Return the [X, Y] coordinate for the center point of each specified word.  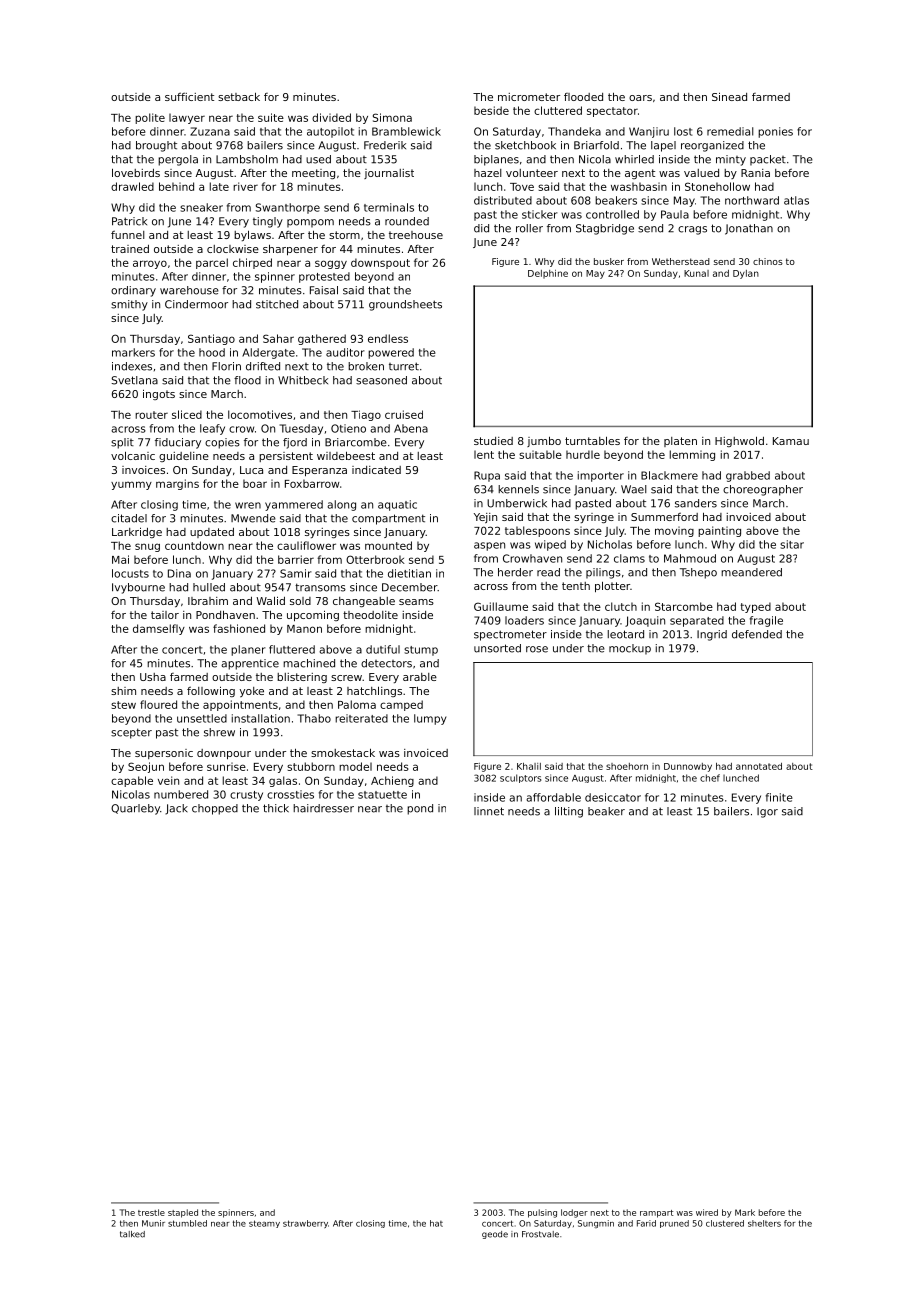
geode [495, 1235]
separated [697, 621]
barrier [296, 559]
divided [331, 117]
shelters [764, 1223]
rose [537, 649]
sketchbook [525, 145]
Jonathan [749, 229]
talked [132, 1234]
